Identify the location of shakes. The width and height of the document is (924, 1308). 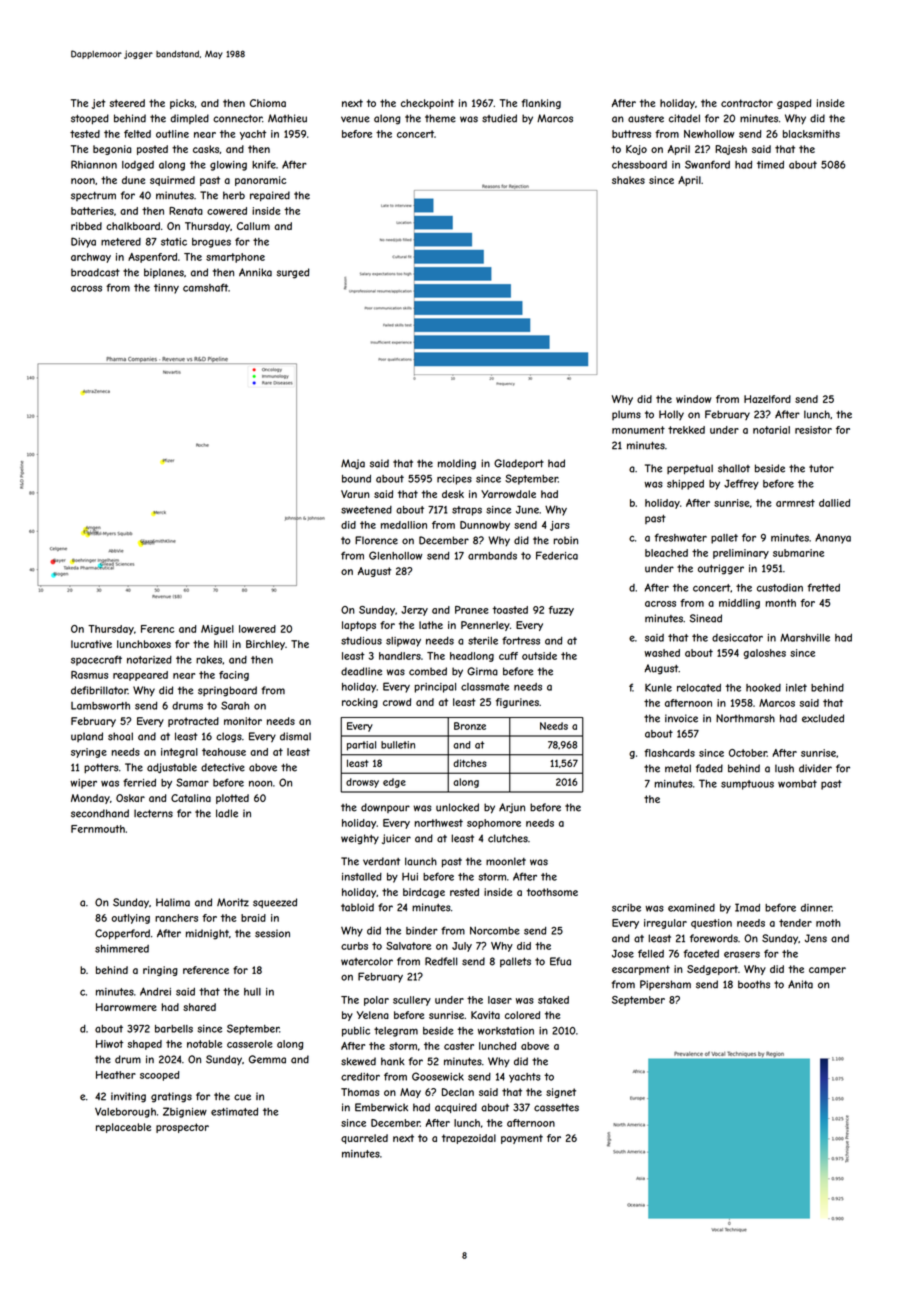
(628, 180).
